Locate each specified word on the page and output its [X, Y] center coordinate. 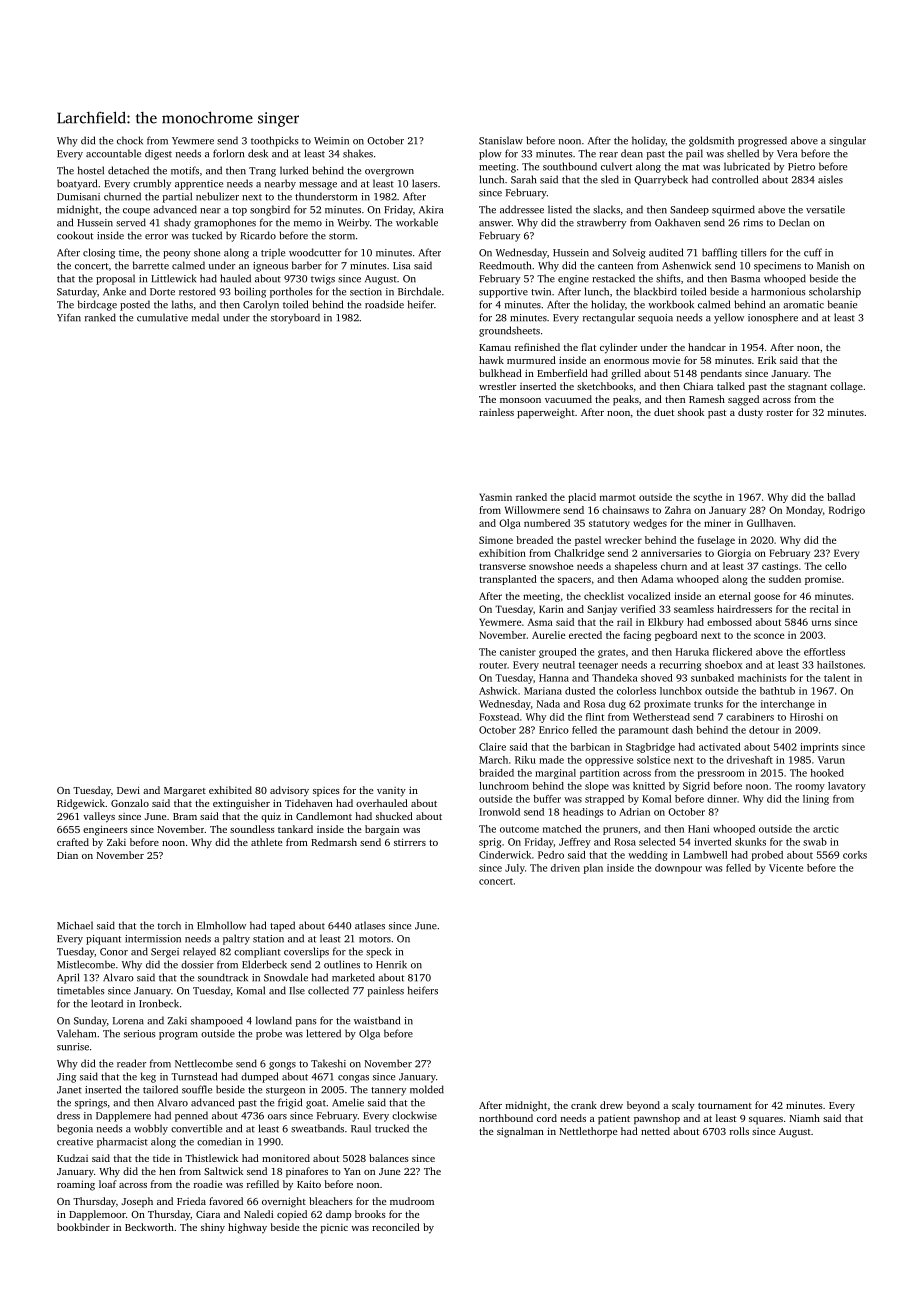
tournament [725, 1106]
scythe [707, 498]
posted [135, 305]
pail [694, 154]
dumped [259, 1077]
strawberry [601, 223]
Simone [496, 540]
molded [427, 1089]
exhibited [230, 790]
